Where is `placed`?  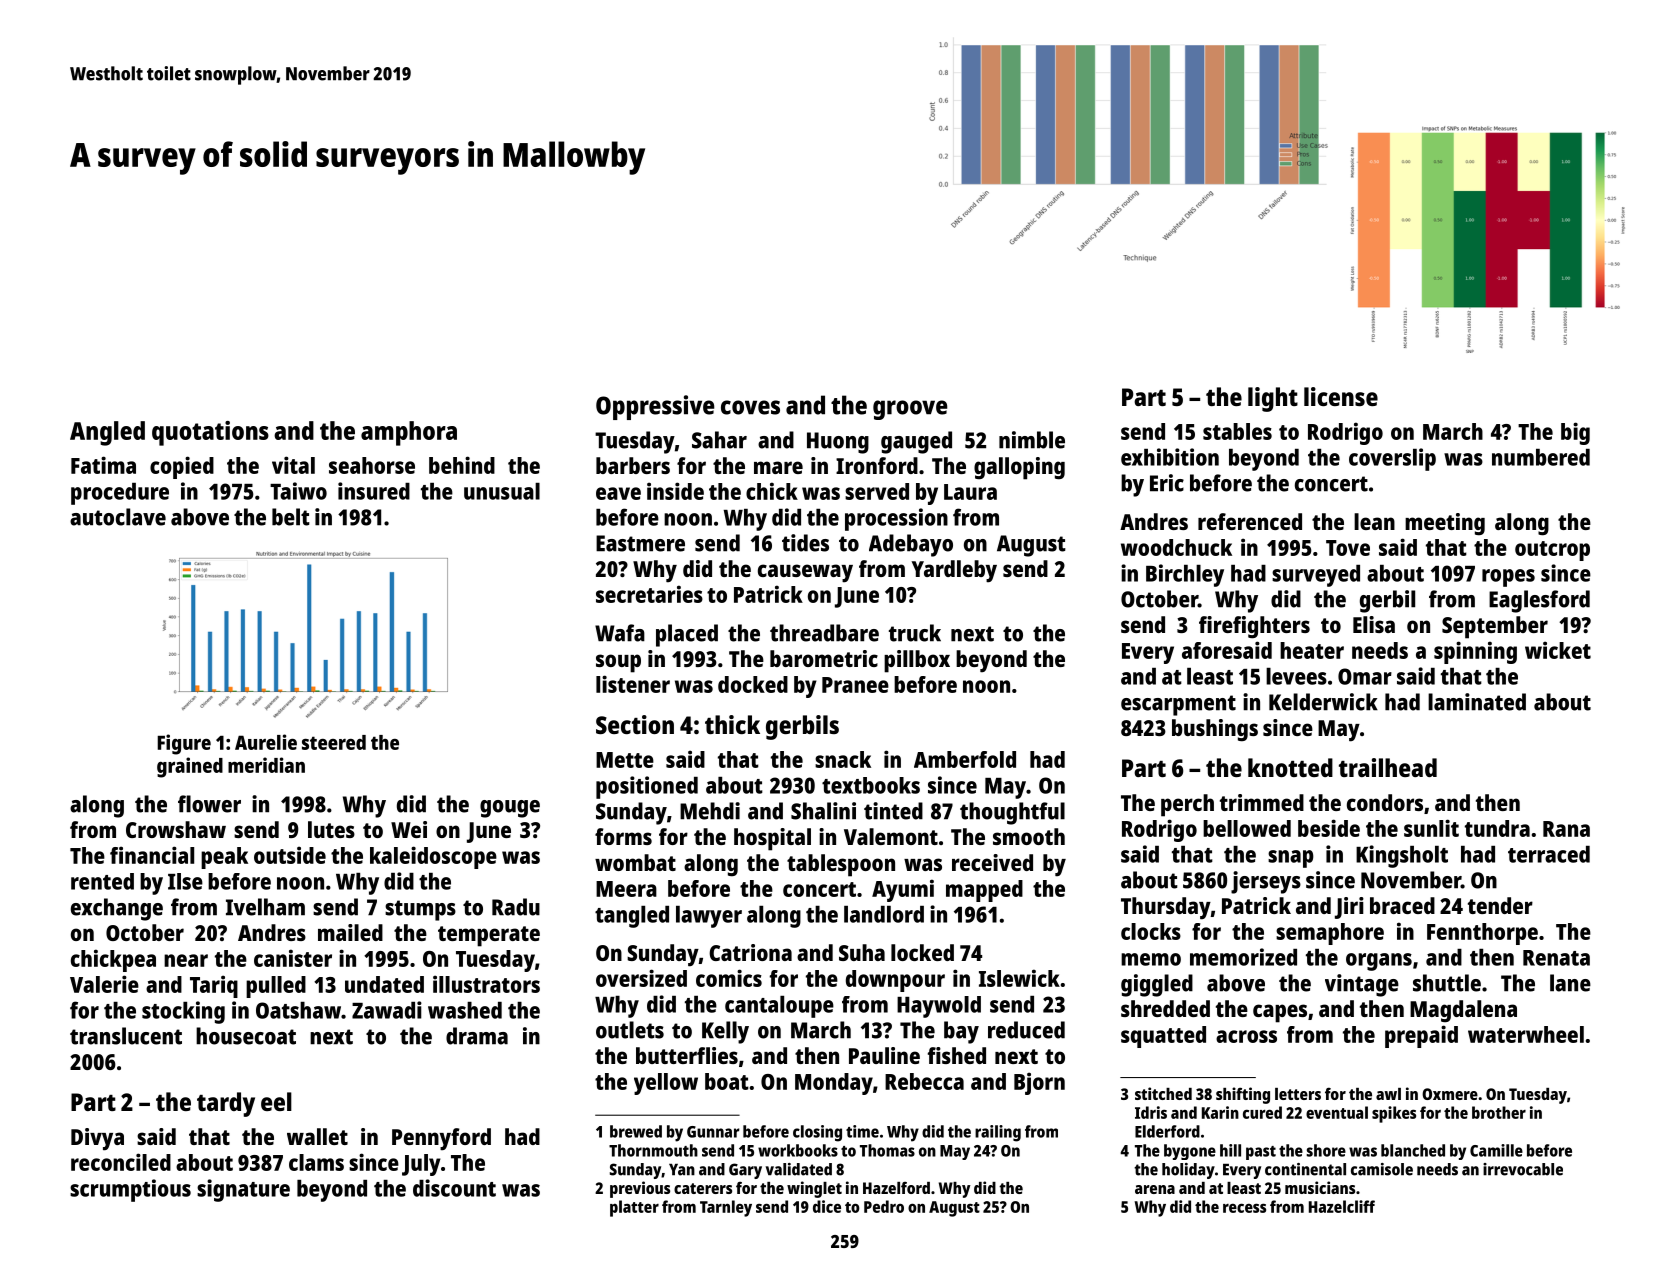
placed is located at coordinates (687, 635).
